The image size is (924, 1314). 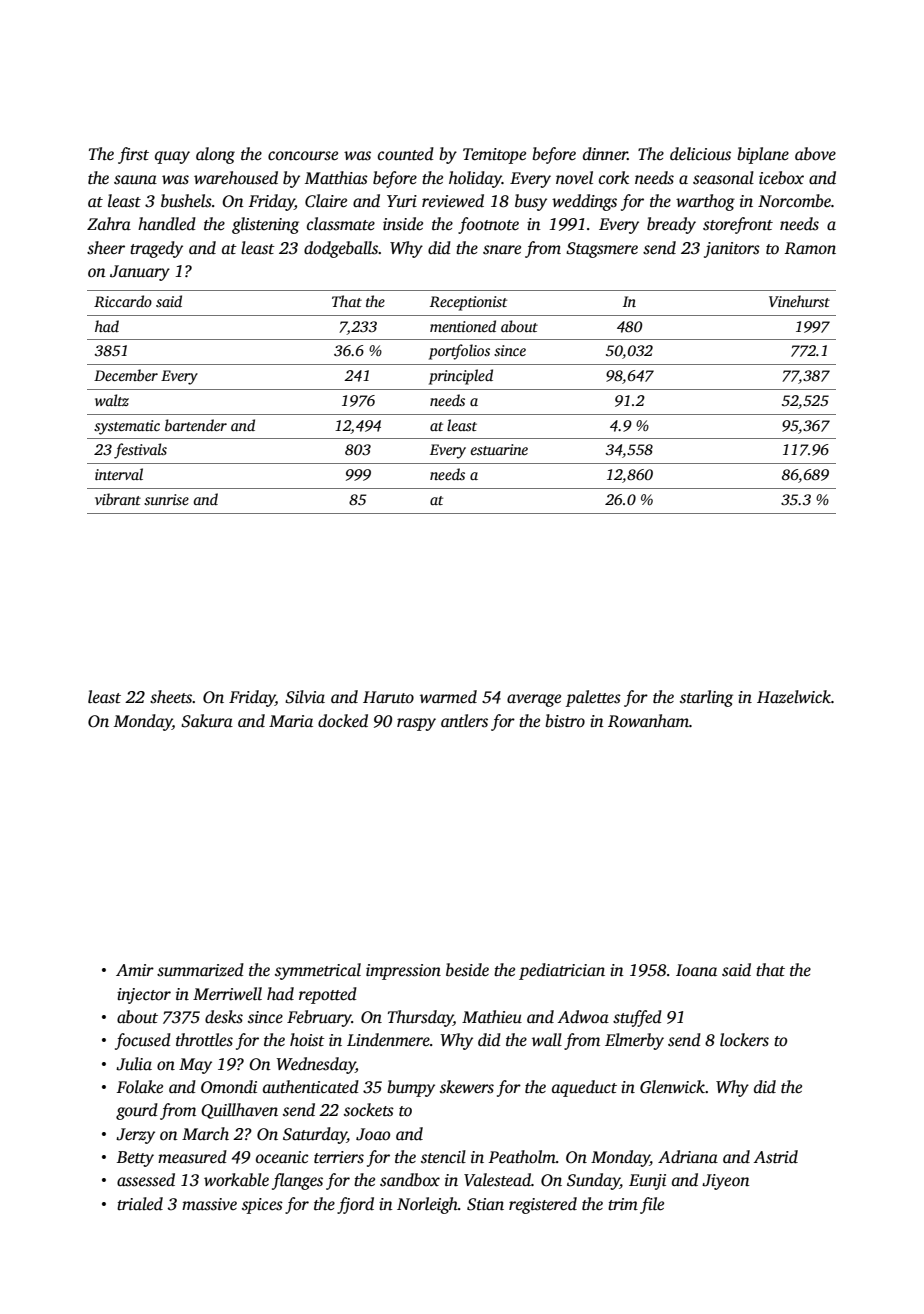 What do you see at coordinates (448, 697) in the screenshot?
I see `warmed` at bounding box center [448, 697].
